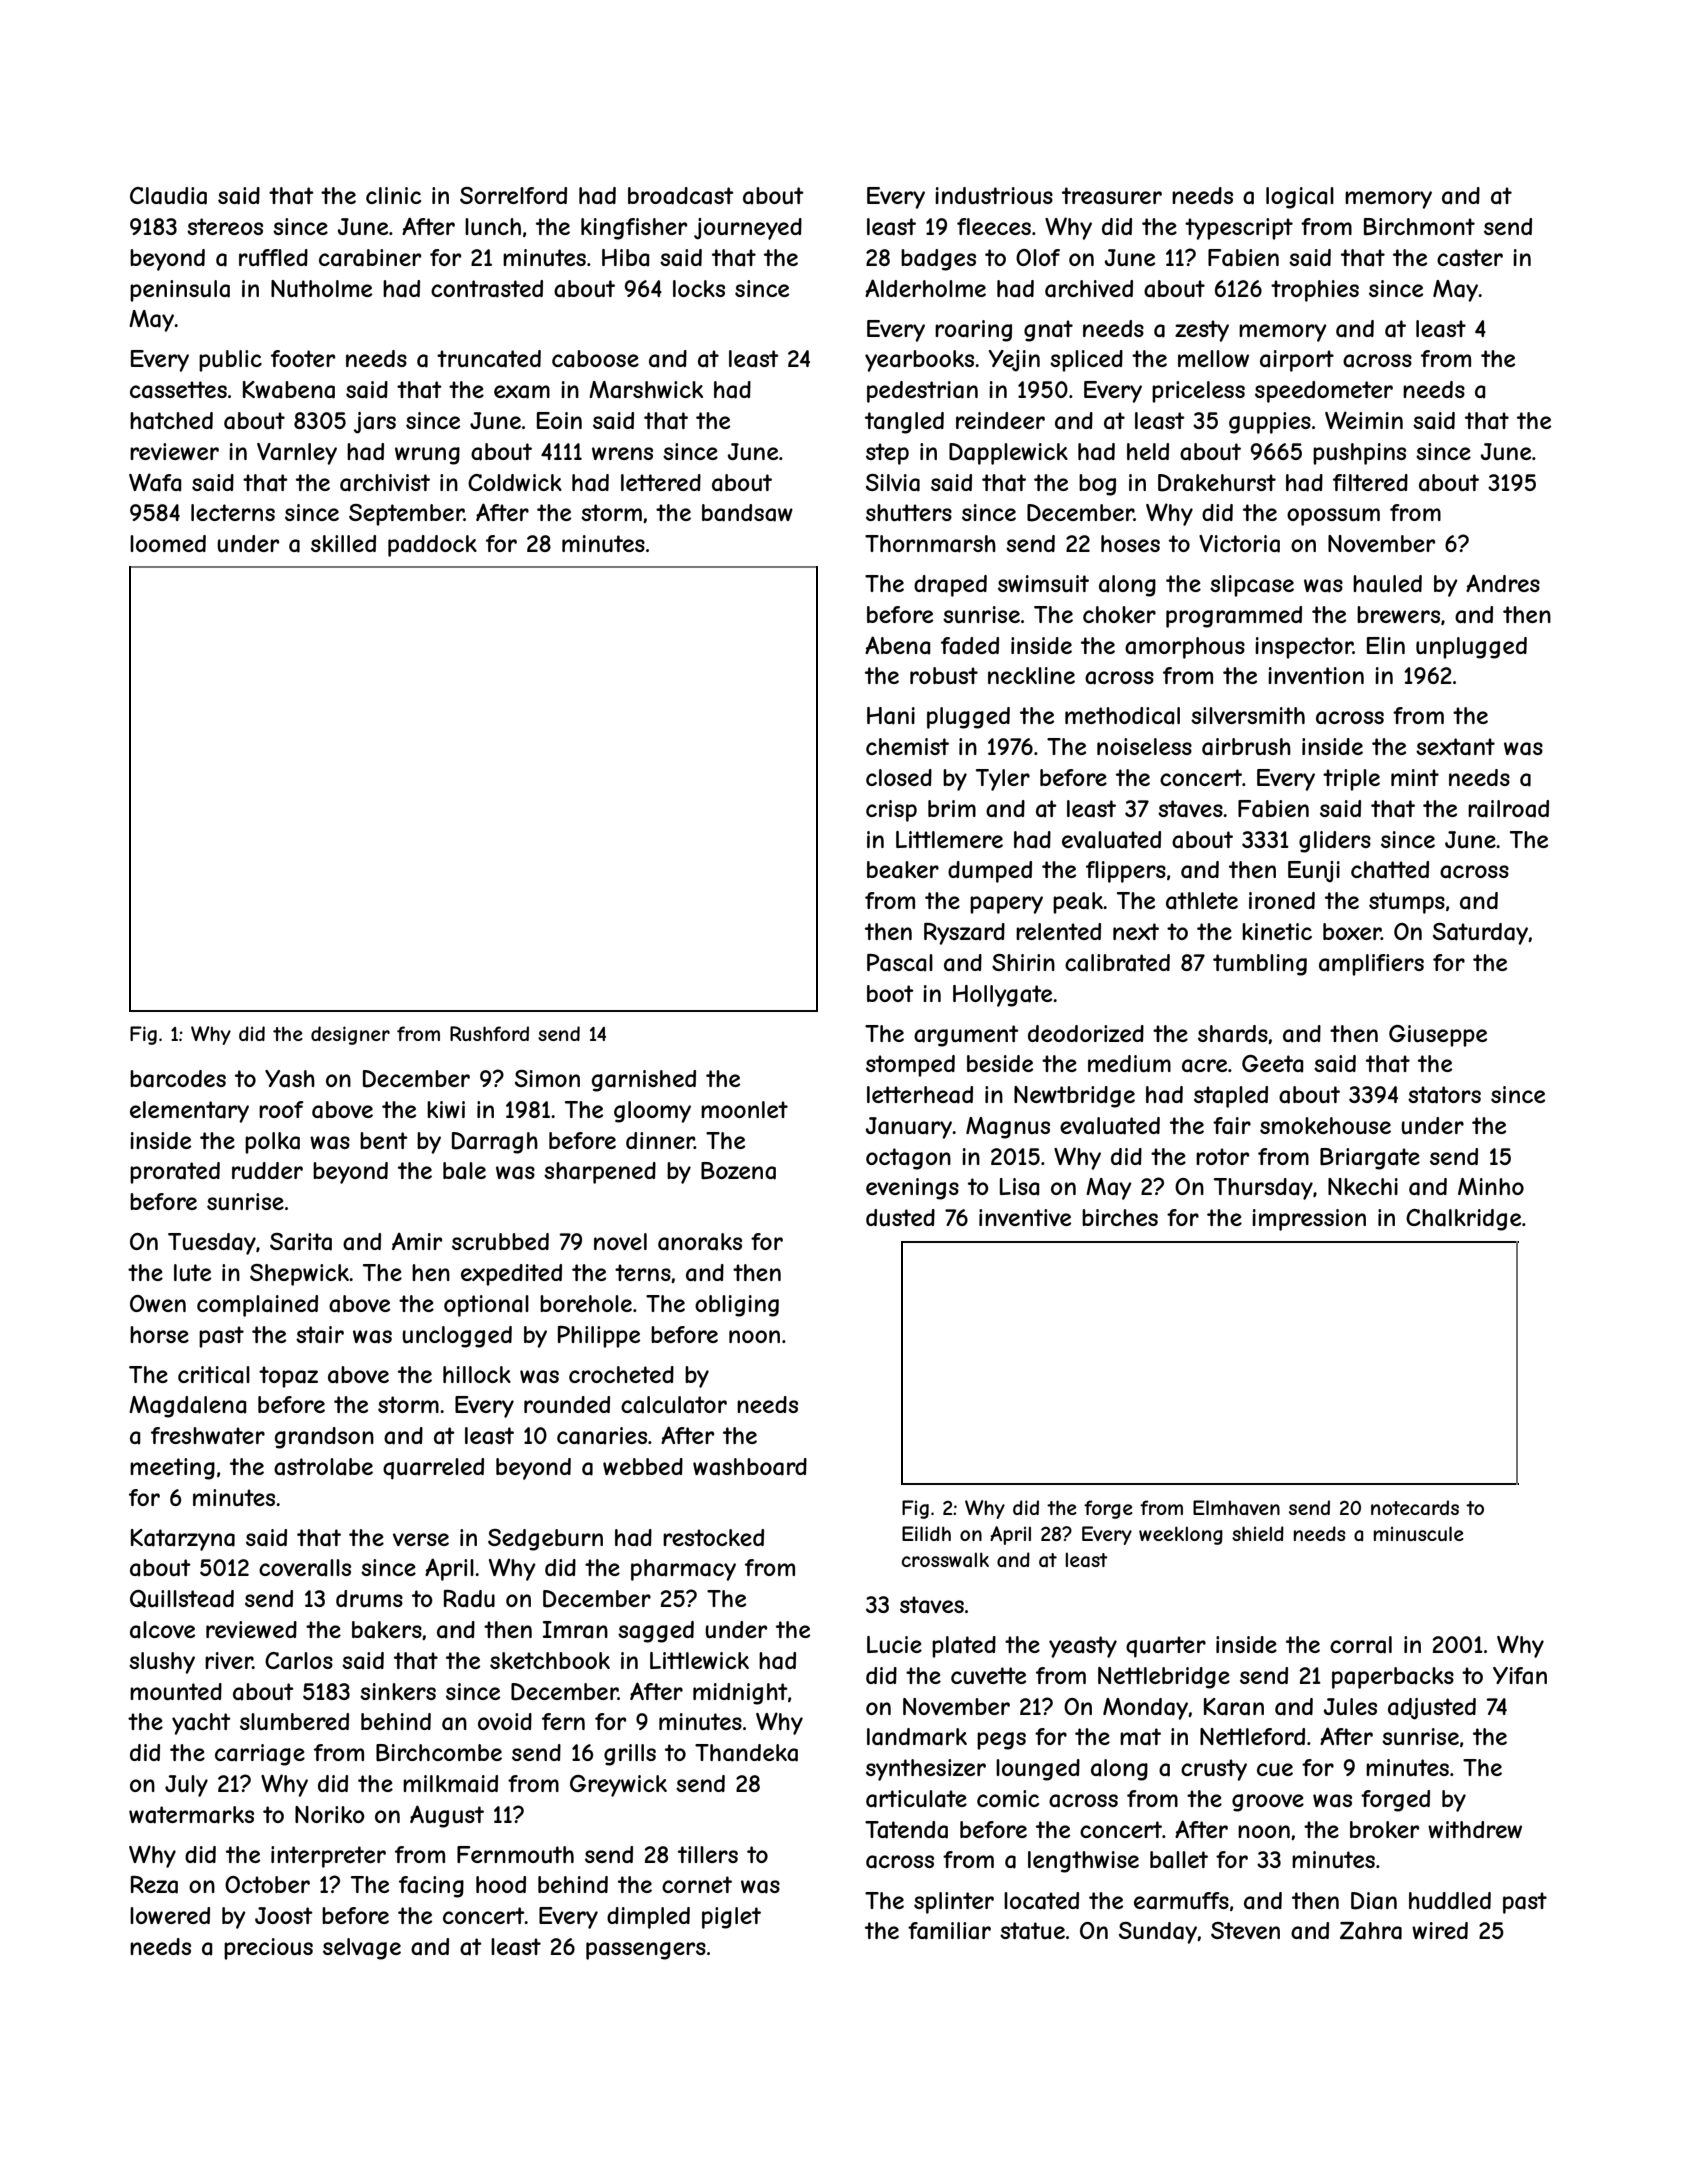  I want to click on papery, so click(1006, 905).
